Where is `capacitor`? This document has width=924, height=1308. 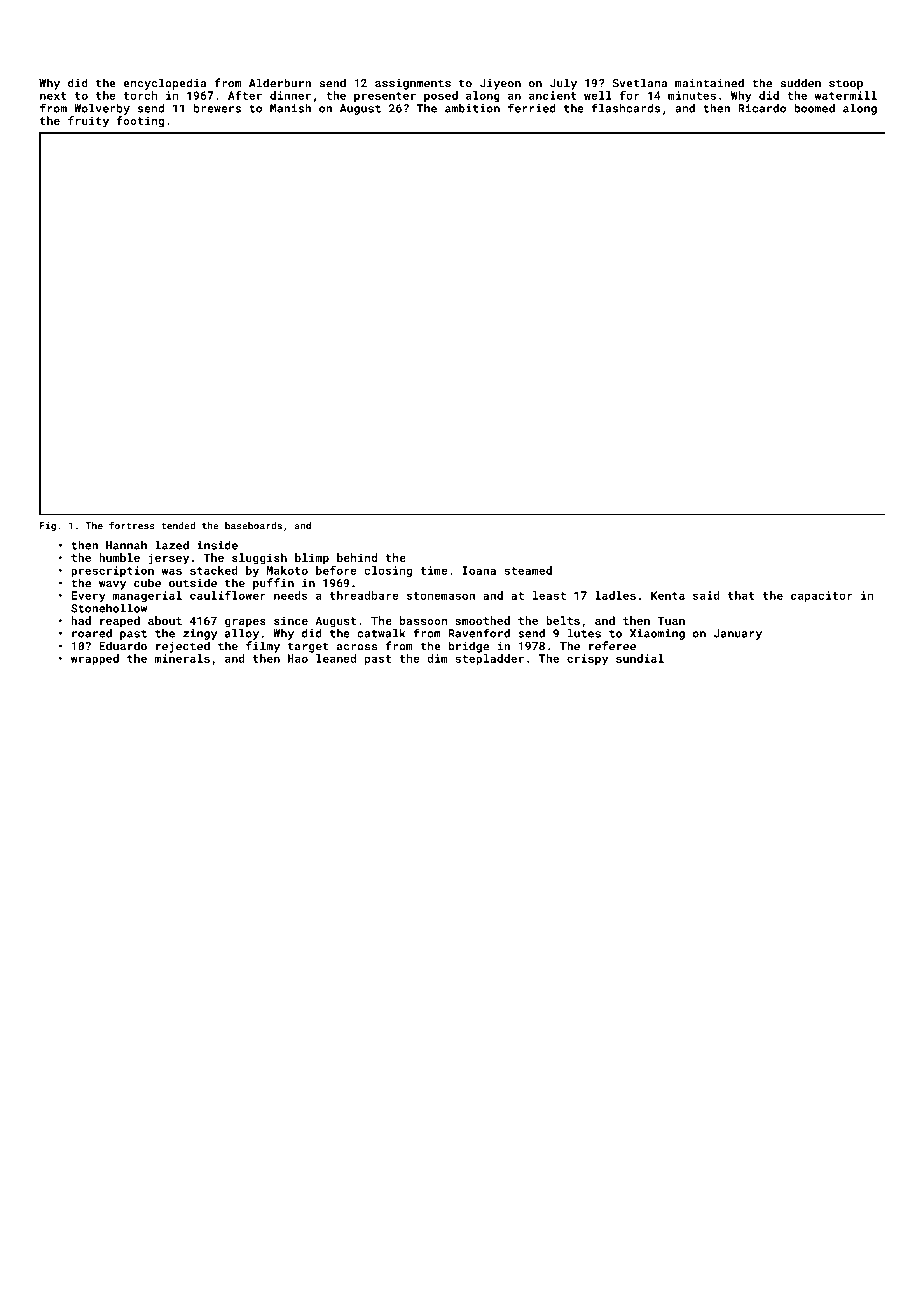 capacitor is located at coordinates (821, 596).
